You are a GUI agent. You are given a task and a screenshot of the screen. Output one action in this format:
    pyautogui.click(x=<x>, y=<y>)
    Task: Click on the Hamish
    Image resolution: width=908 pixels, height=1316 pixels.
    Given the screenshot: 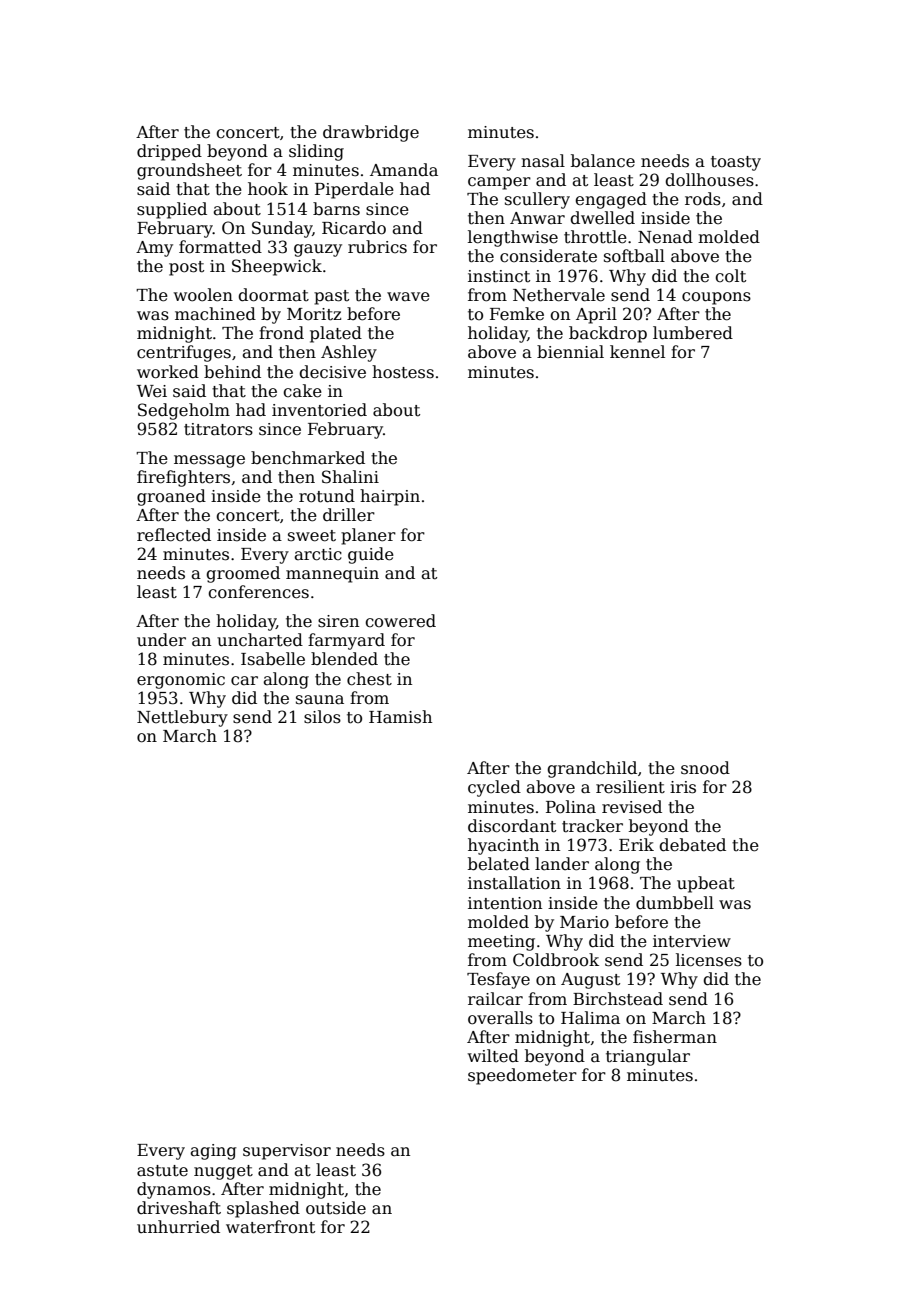 What is the action you would take?
    pyautogui.click(x=400, y=717)
